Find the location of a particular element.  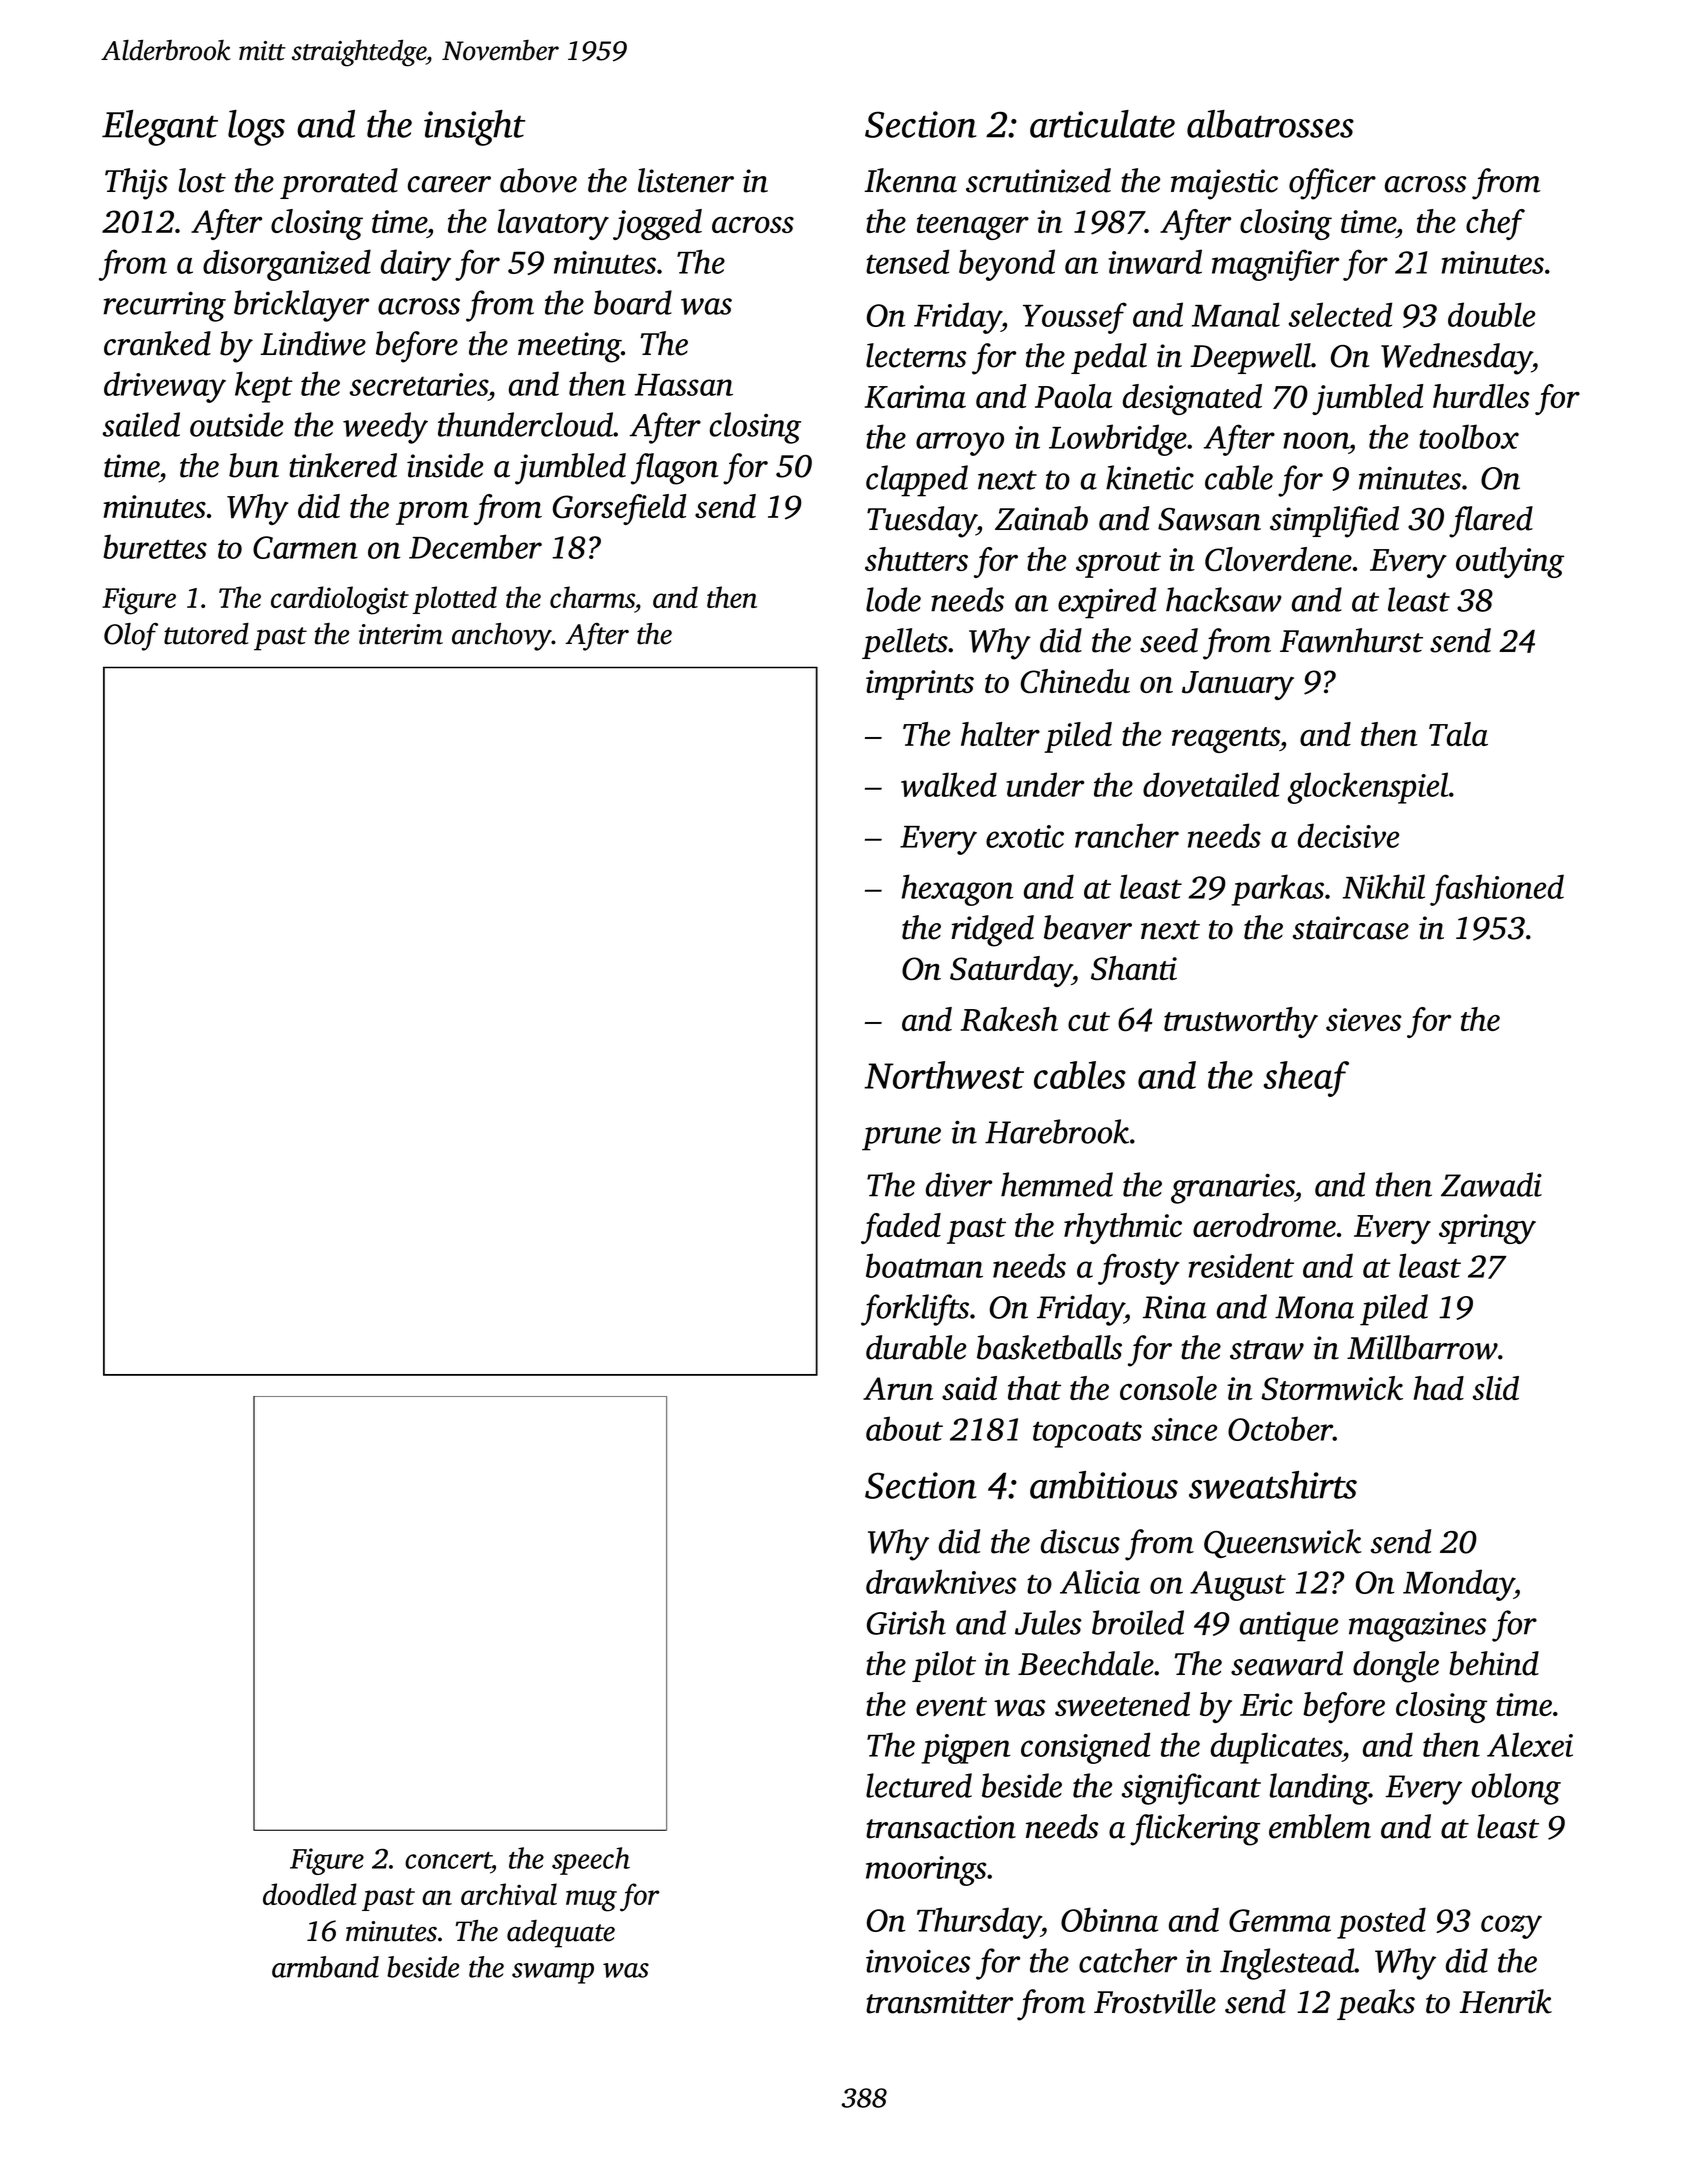

Gemma is located at coordinates (1280, 1920).
